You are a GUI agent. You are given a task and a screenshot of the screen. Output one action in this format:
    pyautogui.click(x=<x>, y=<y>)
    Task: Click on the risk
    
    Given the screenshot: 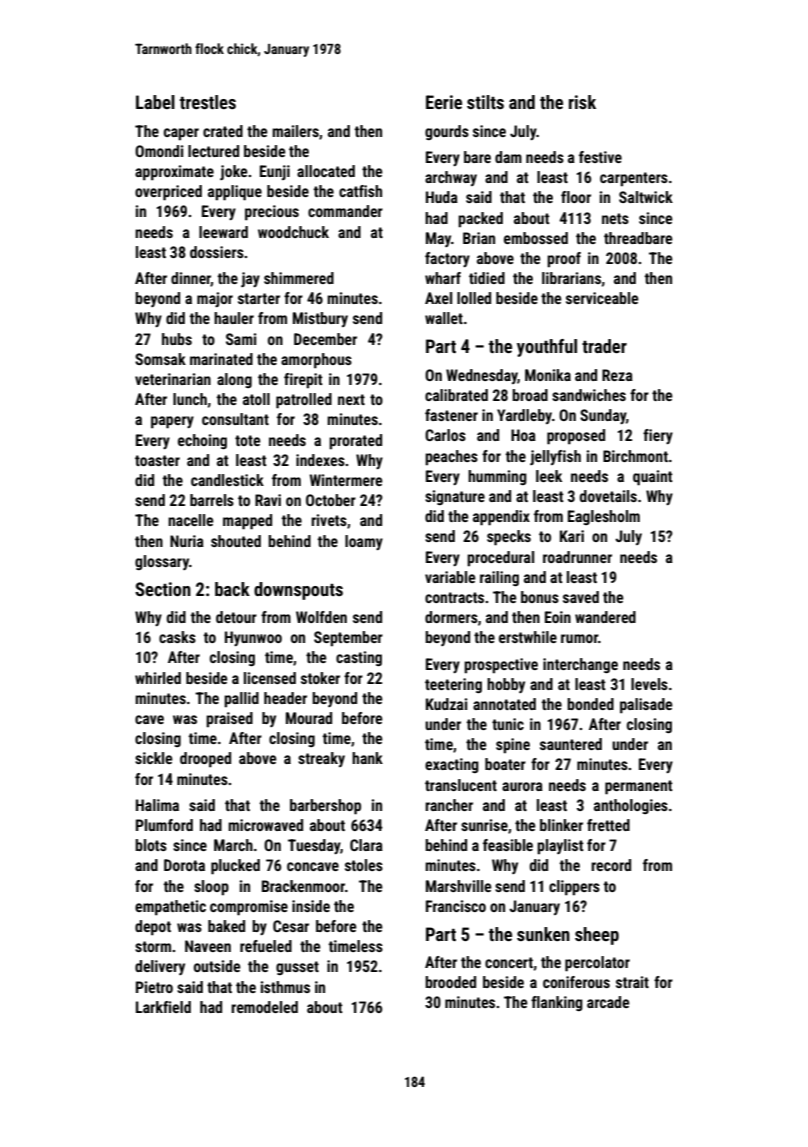 What is the action you would take?
    pyautogui.click(x=582, y=102)
